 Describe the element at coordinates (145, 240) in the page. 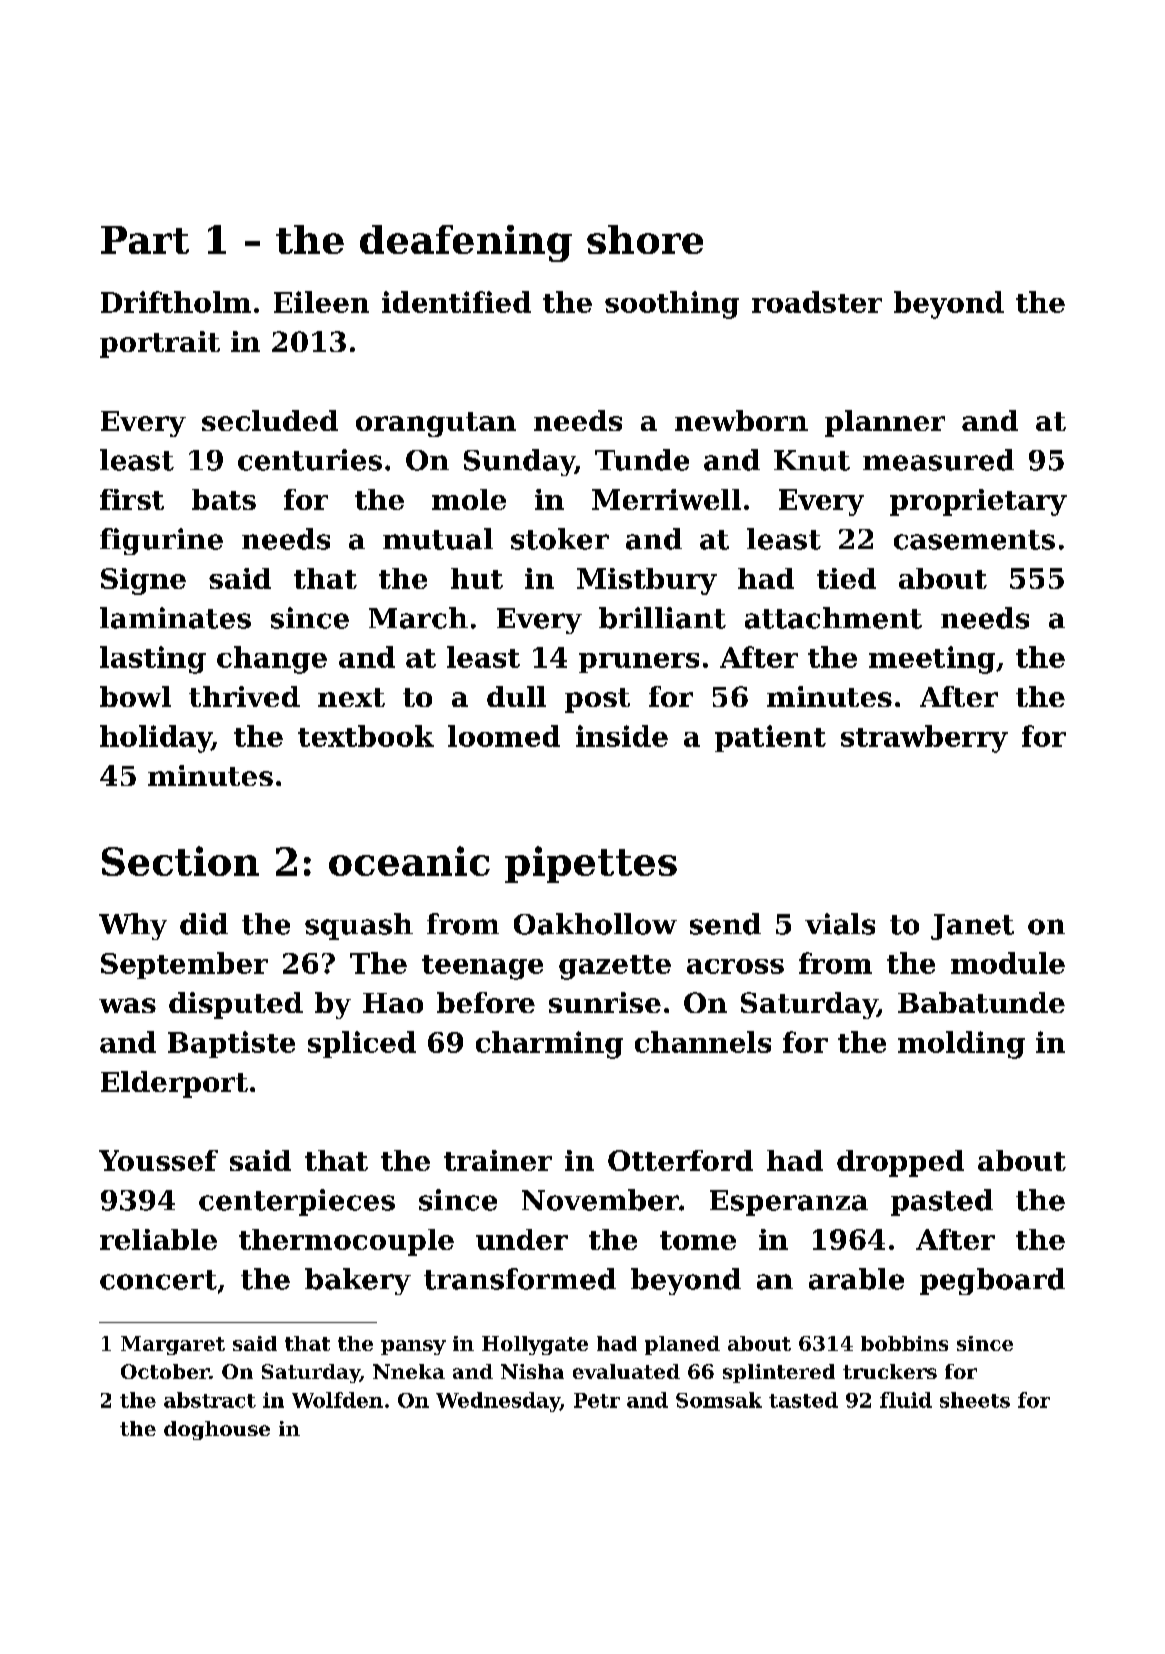

I see `Part` at that location.
